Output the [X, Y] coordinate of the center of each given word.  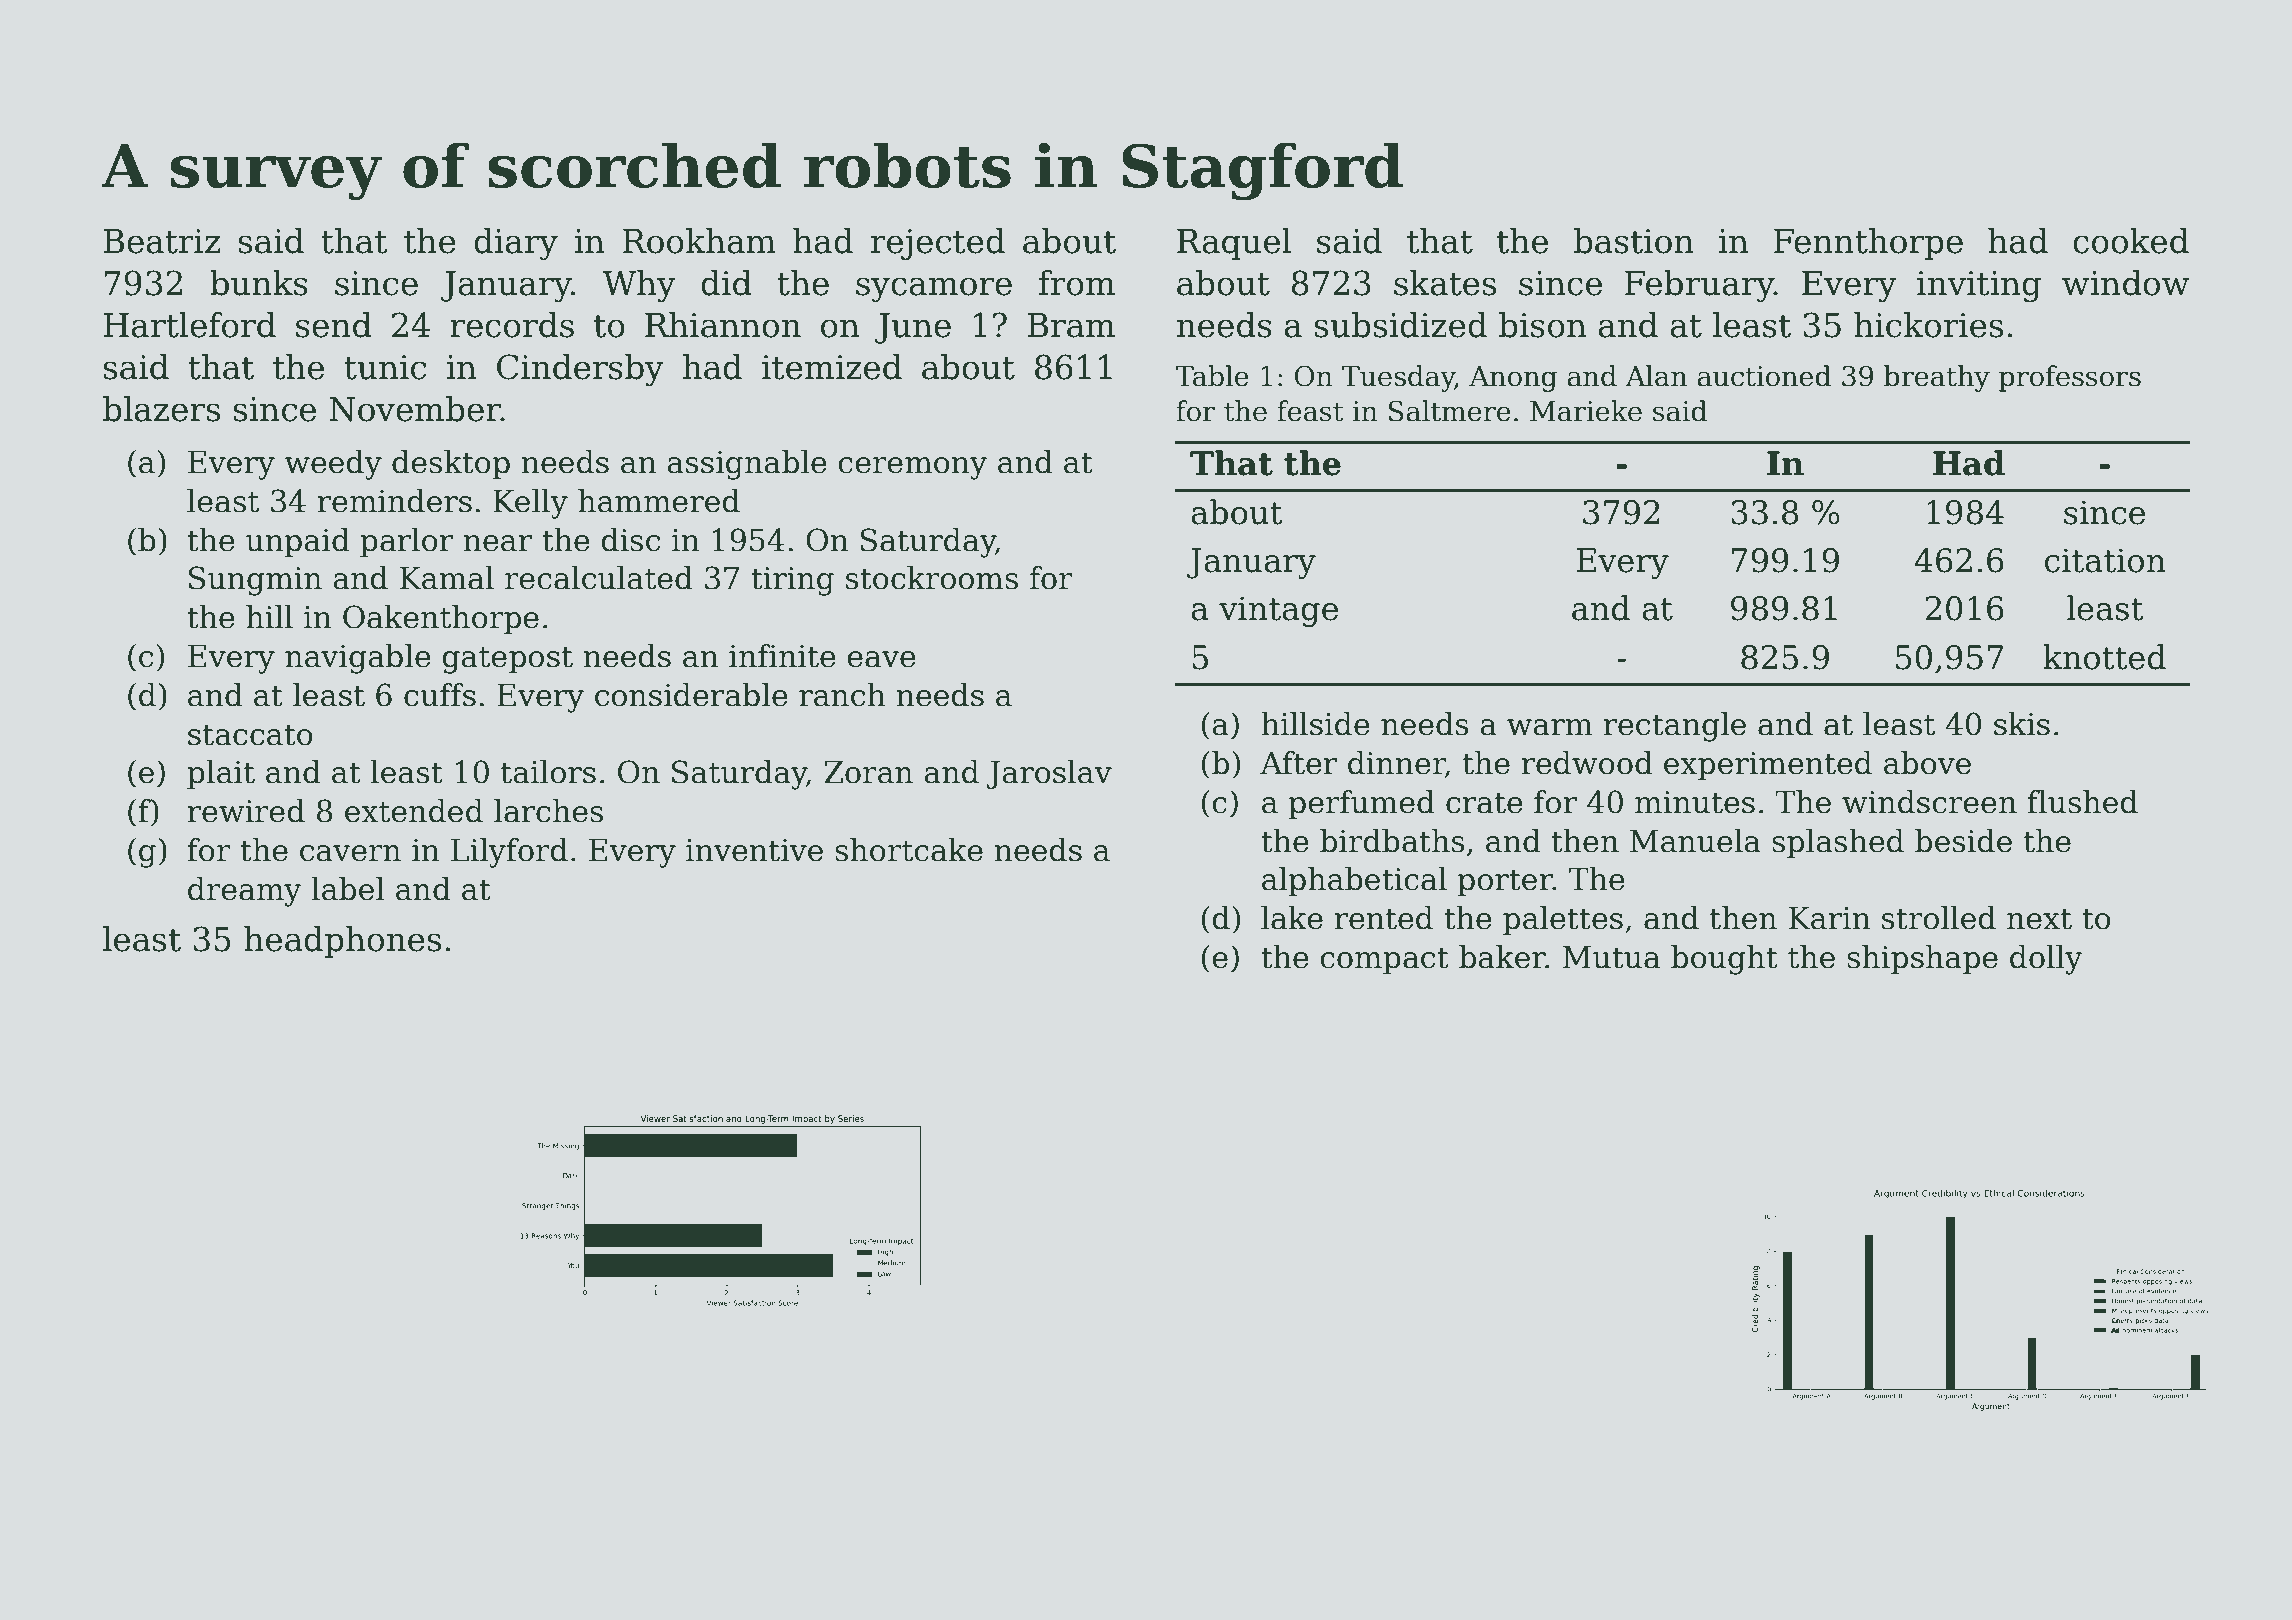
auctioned [1764, 376]
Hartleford [189, 325]
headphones [342, 942]
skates [1445, 283]
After [1298, 763]
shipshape [1922, 959]
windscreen [1929, 802]
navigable [358, 659]
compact [1384, 961]
